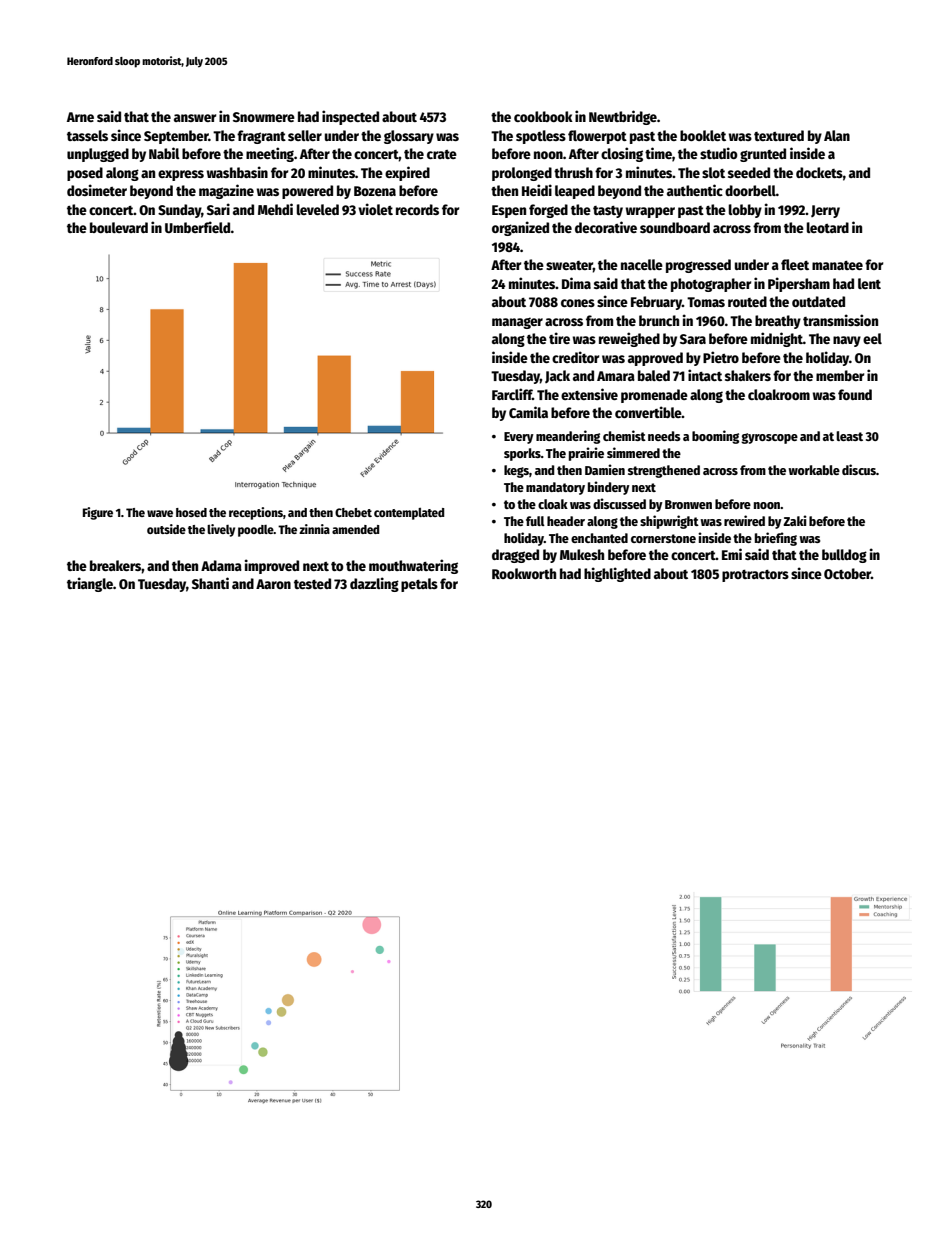 The image size is (952, 1233). I want to click on meeting, so click(270, 154).
